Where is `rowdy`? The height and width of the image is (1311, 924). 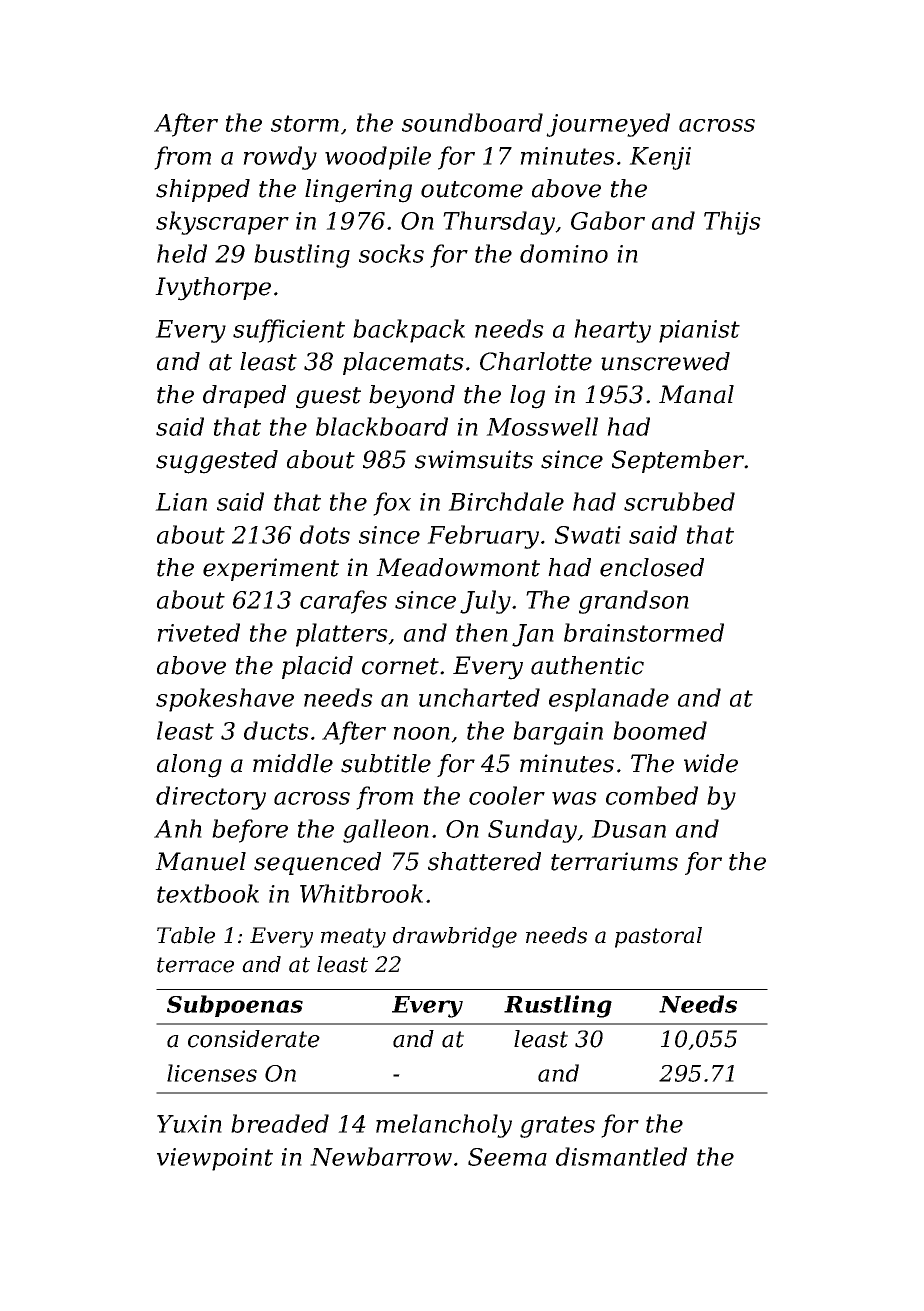 rowdy is located at coordinates (280, 158).
